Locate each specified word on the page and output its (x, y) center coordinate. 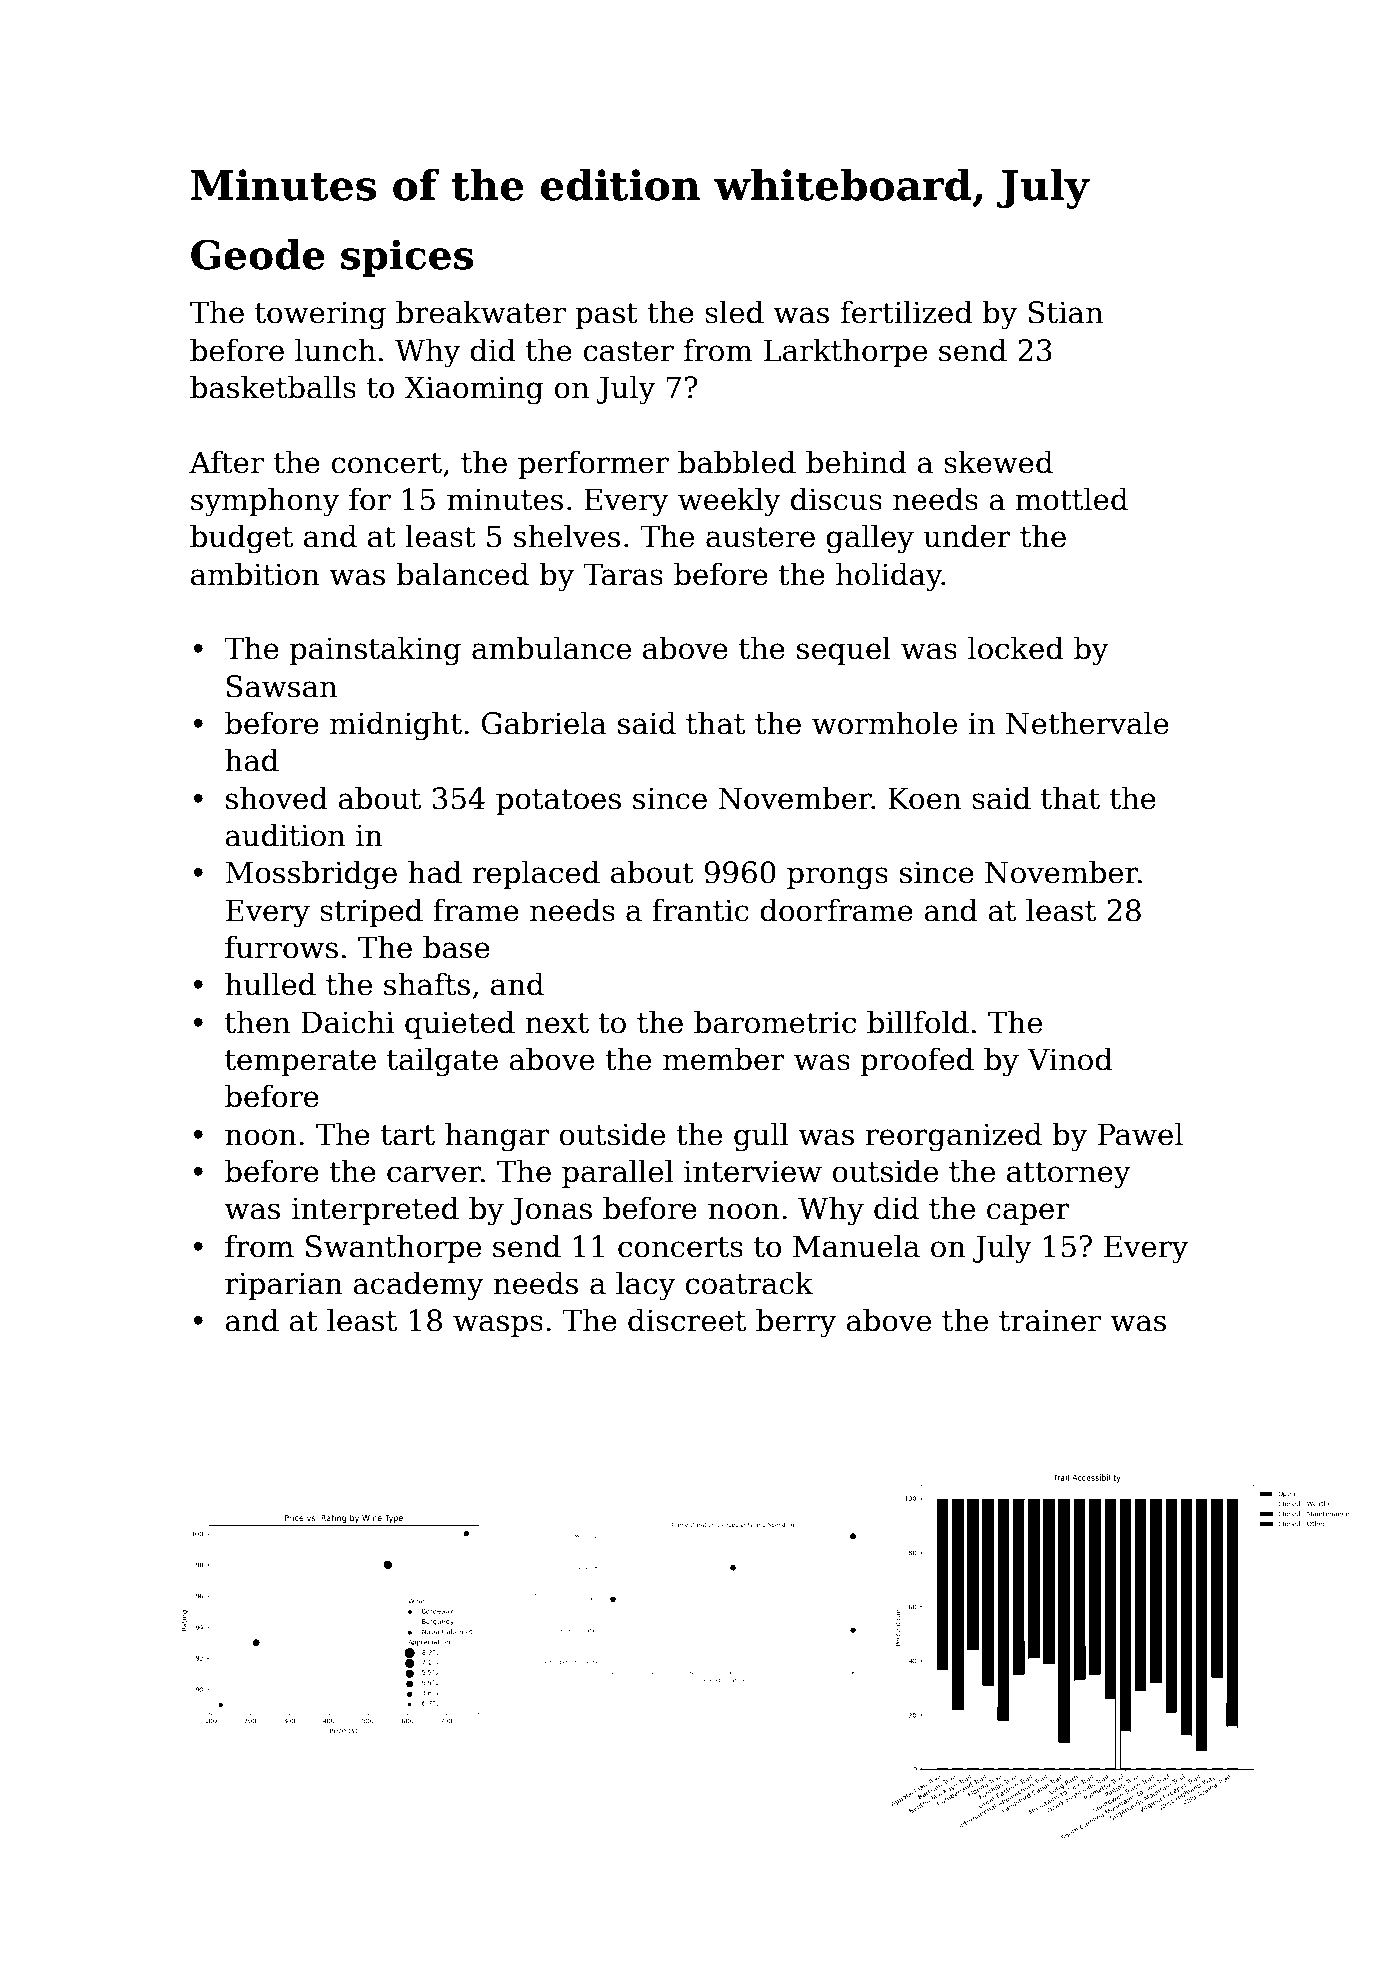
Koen (924, 798)
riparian (284, 1286)
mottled (1071, 499)
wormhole (884, 723)
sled (734, 312)
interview (753, 1171)
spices (407, 258)
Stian (1065, 312)
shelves (567, 536)
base (456, 947)
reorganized (953, 1137)
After (226, 462)
